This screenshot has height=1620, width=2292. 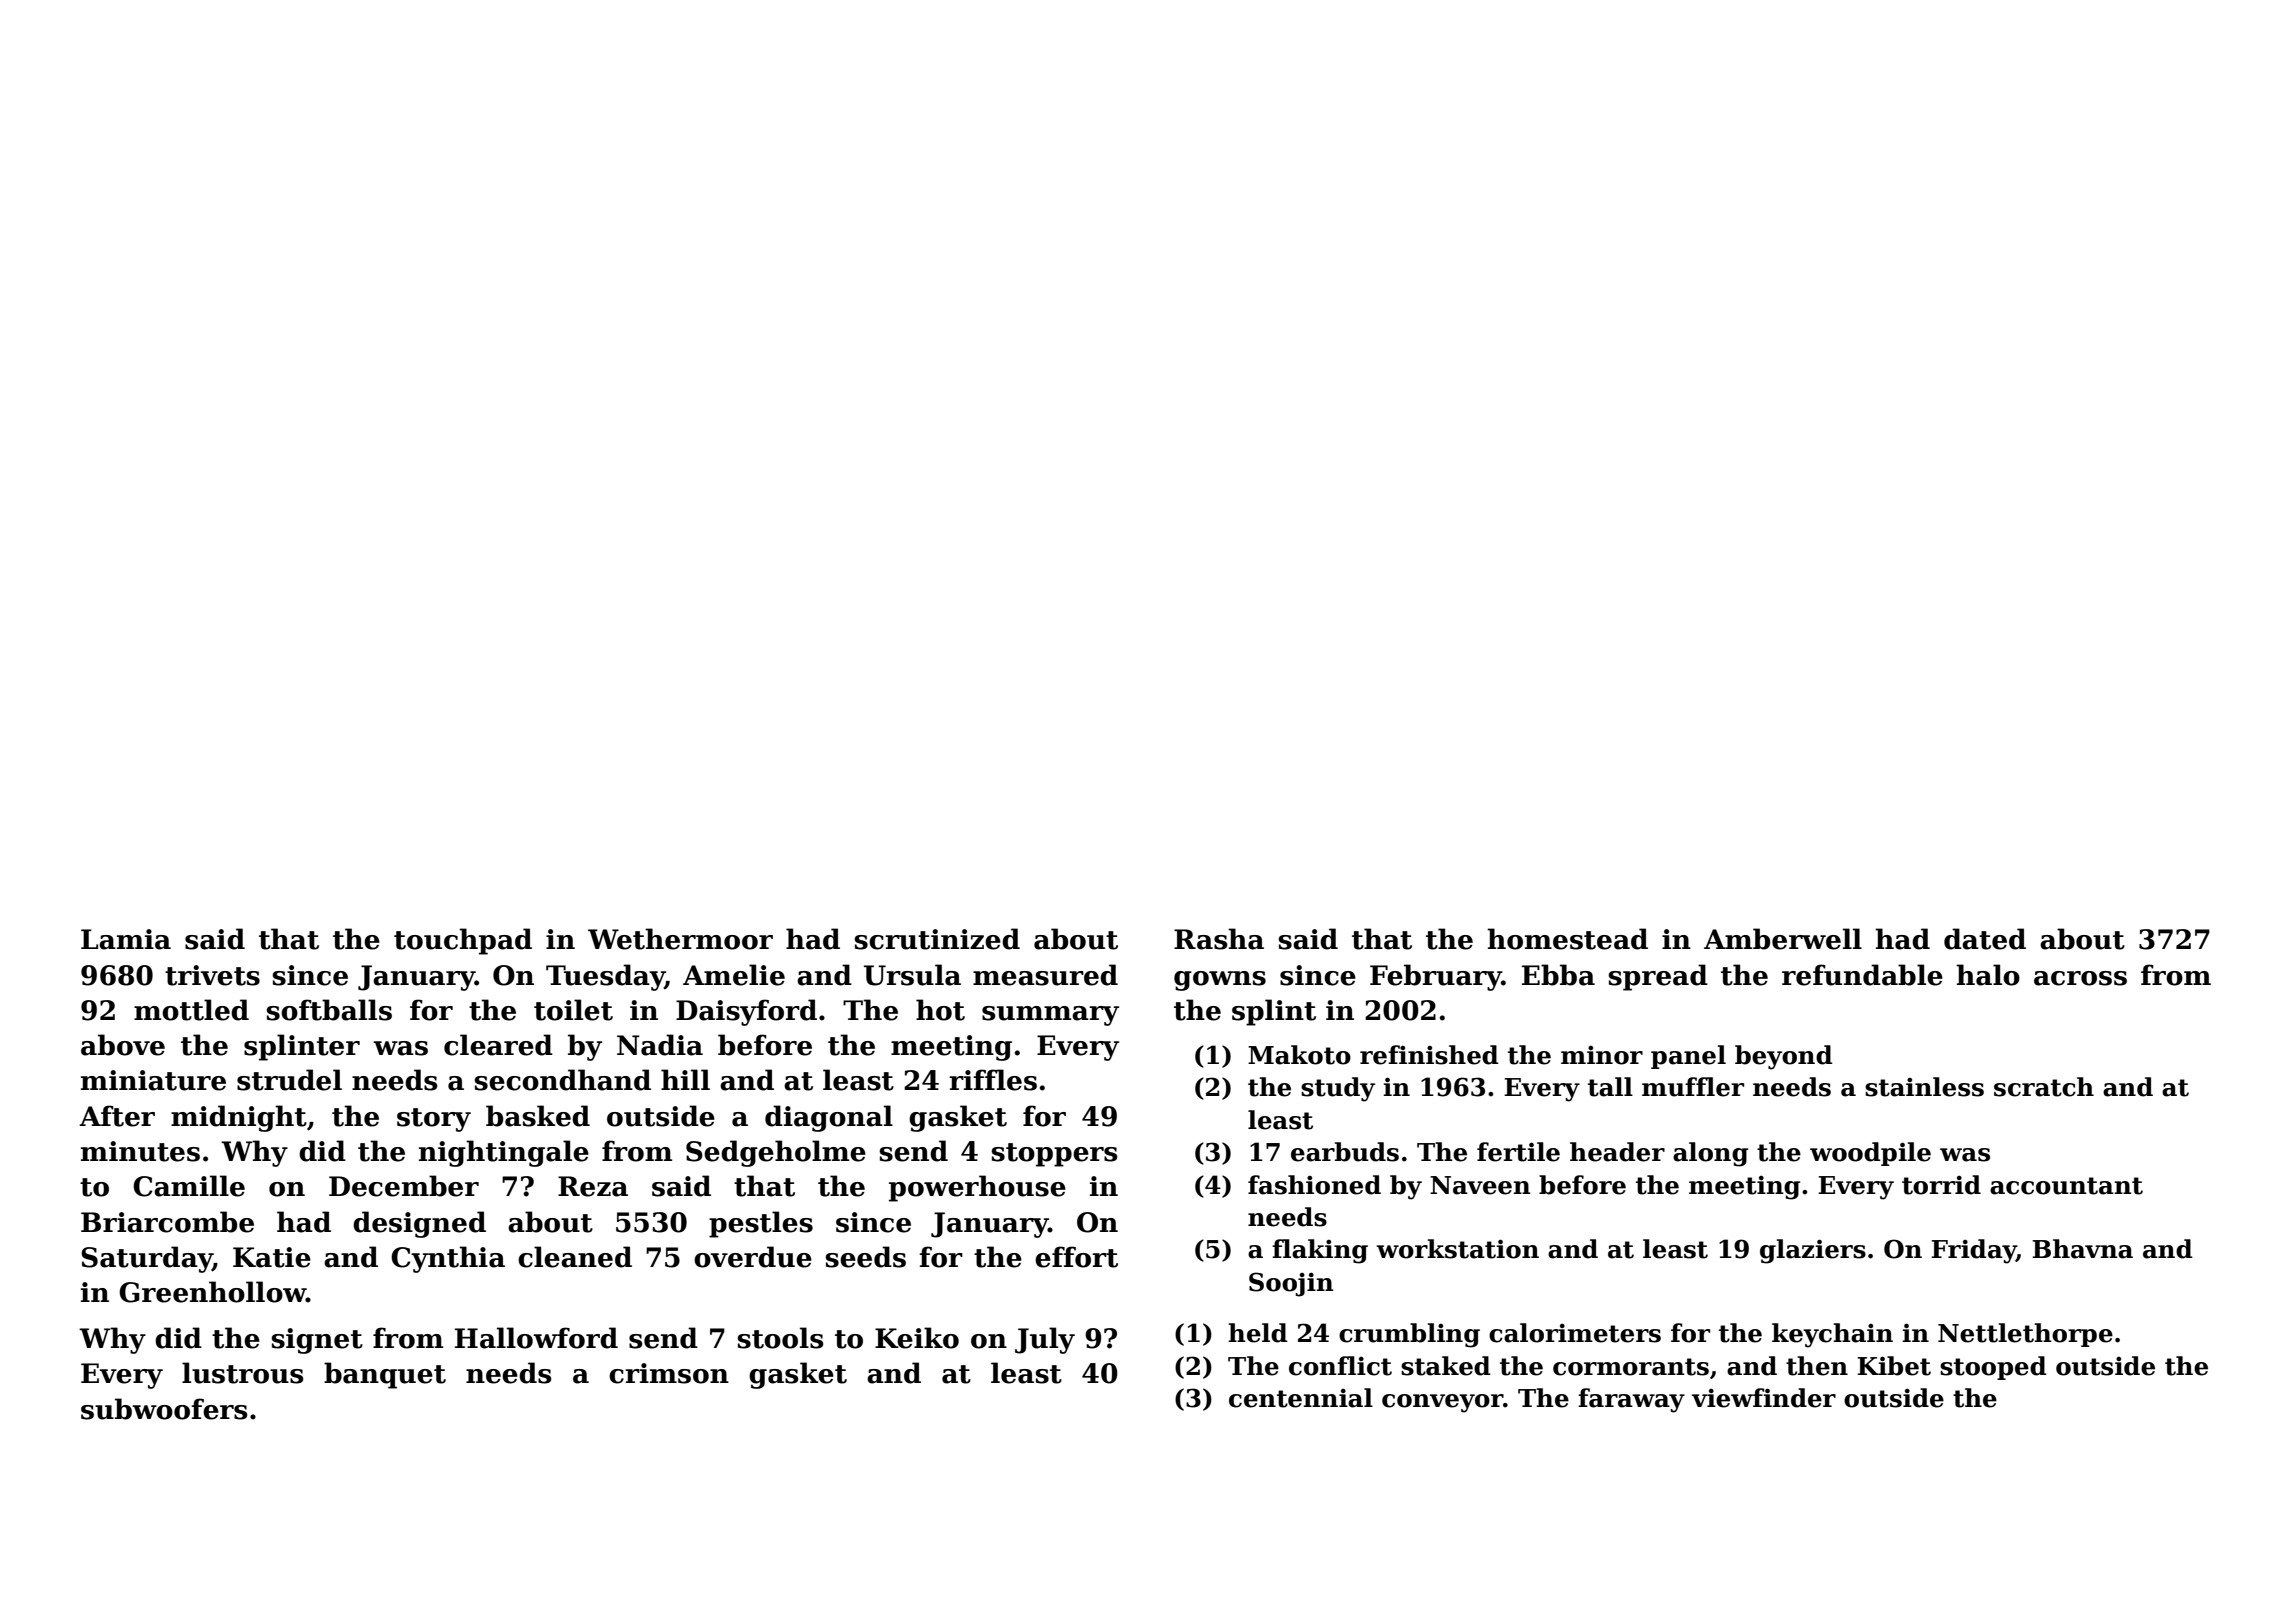 What do you see at coordinates (1567, 939) in the screenshot?
I see `homestead` at bounding box center [1567, 939].
